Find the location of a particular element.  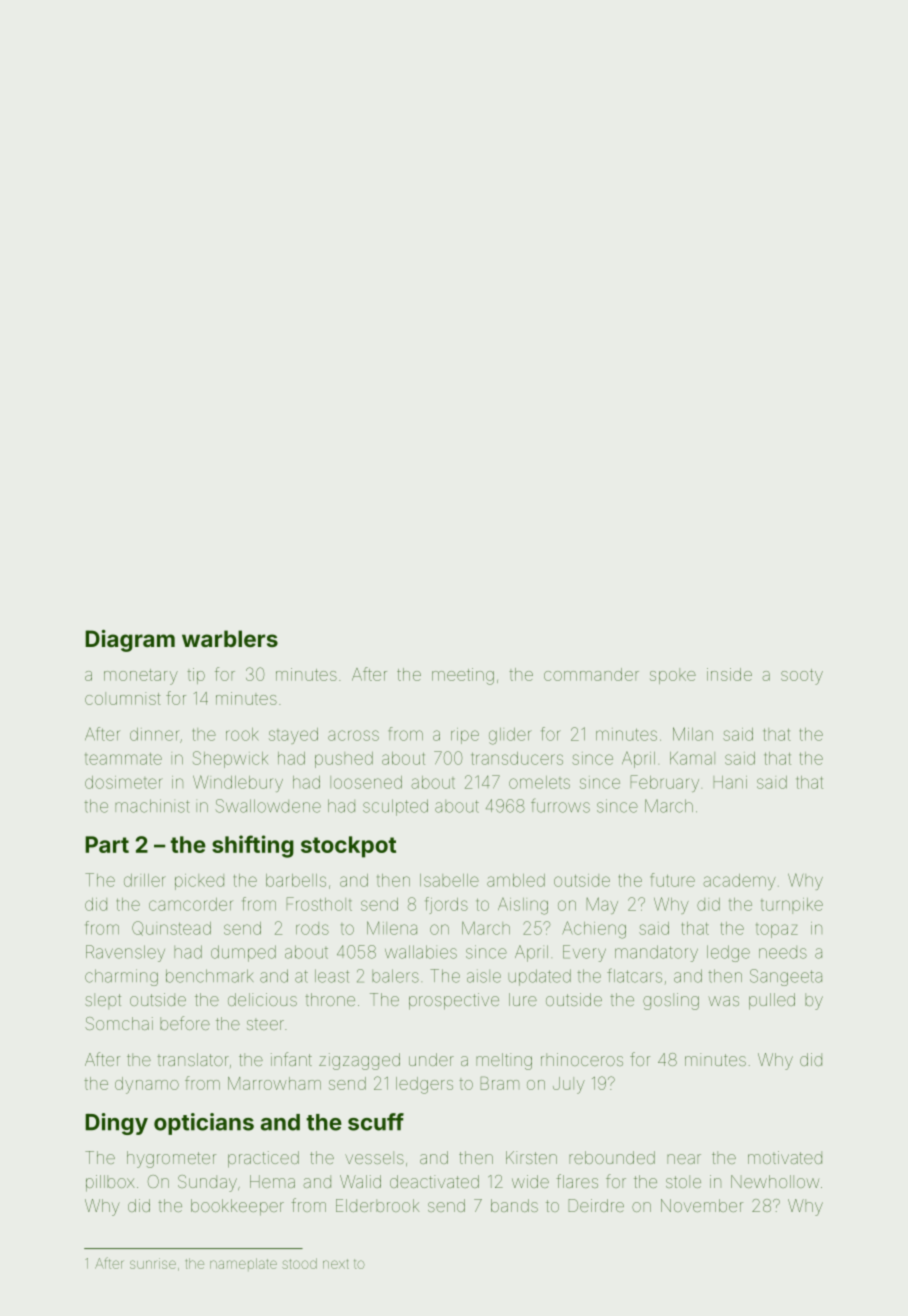

Dingy is located at coordinates (116, 1124).
